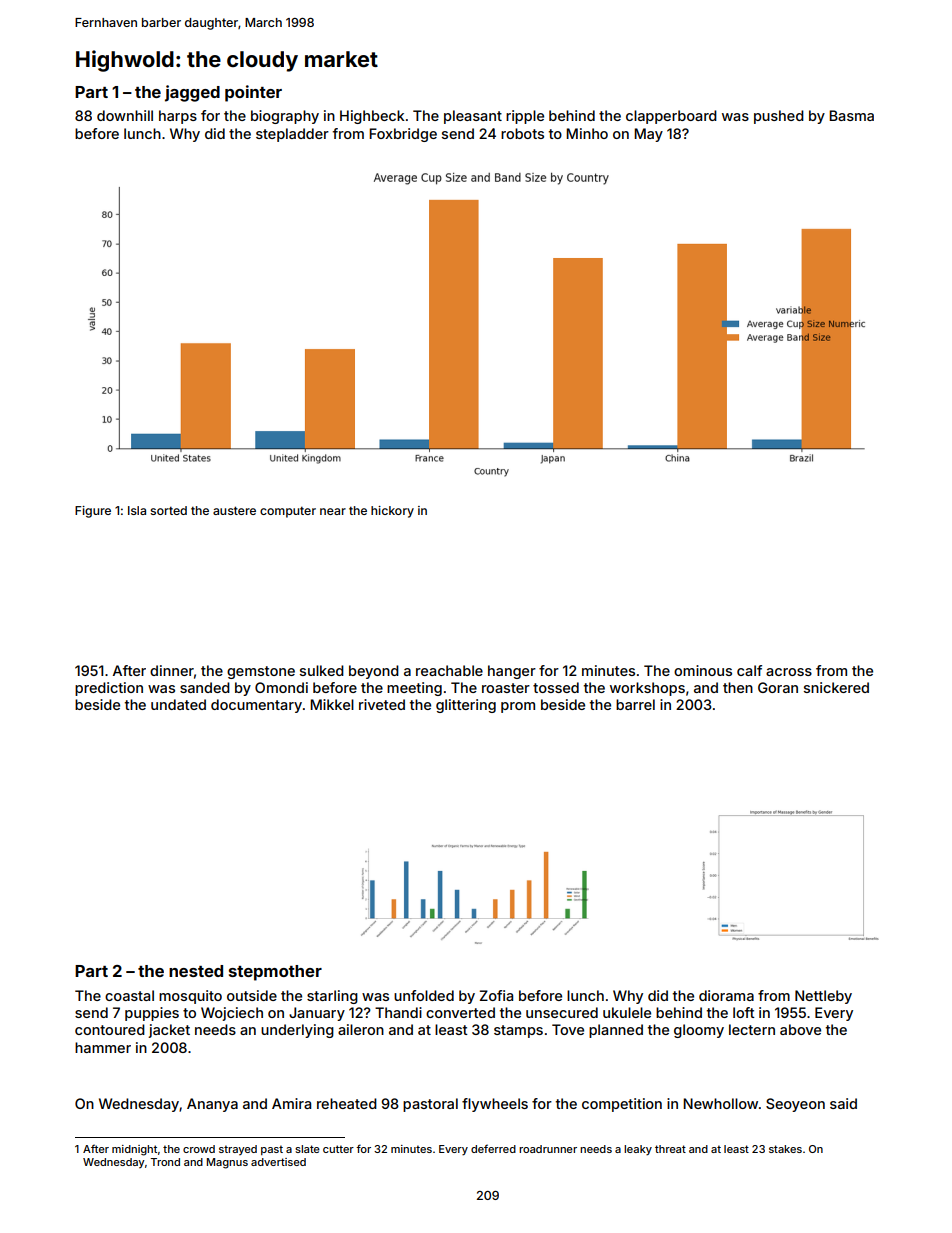  Describe the element at coordinates (333, 511) in the screenshot. I see `near` at that location.
